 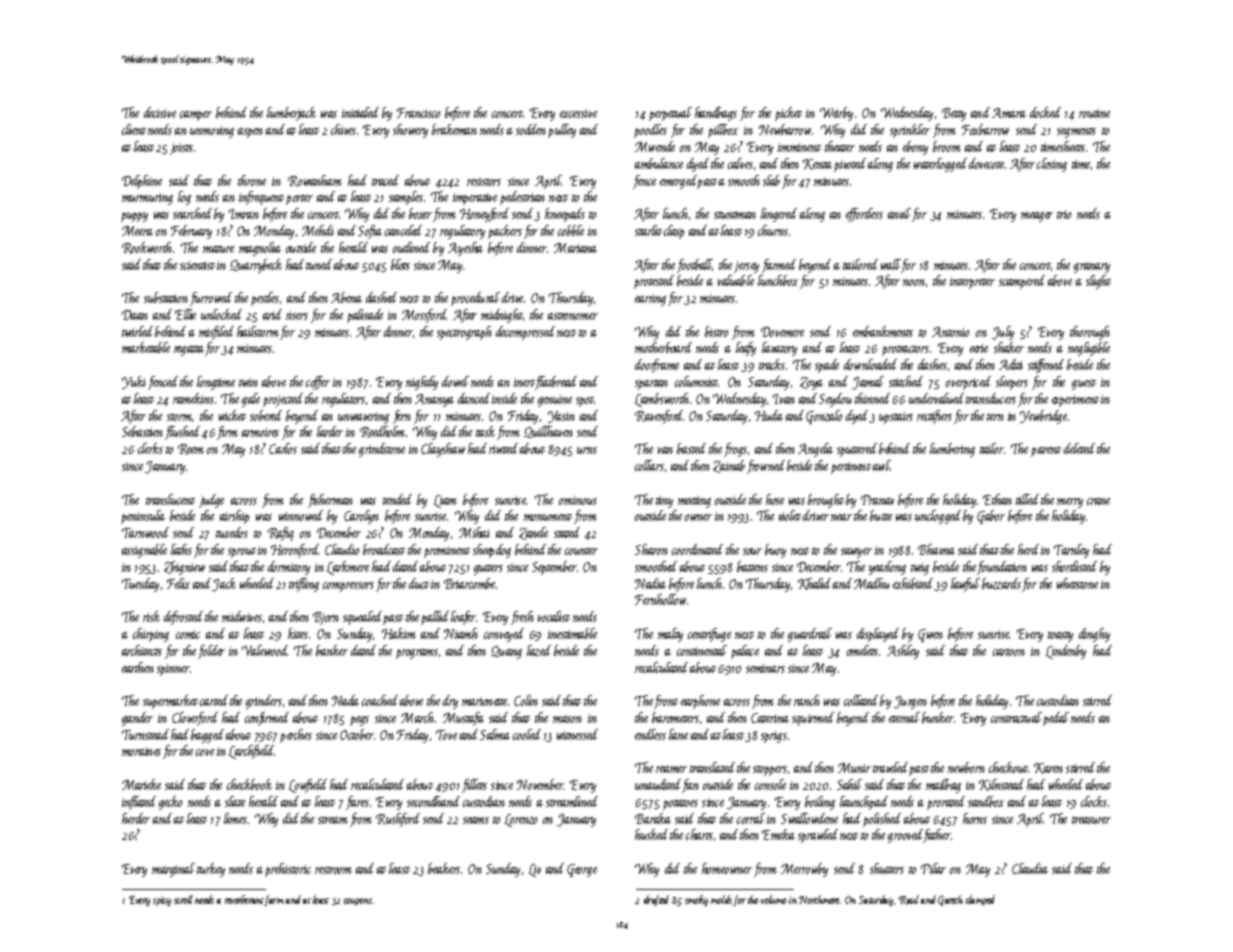 What do you see at coordinates (1045, 112) in the page?
I see `docked` at bounding box center [1045, 112].
